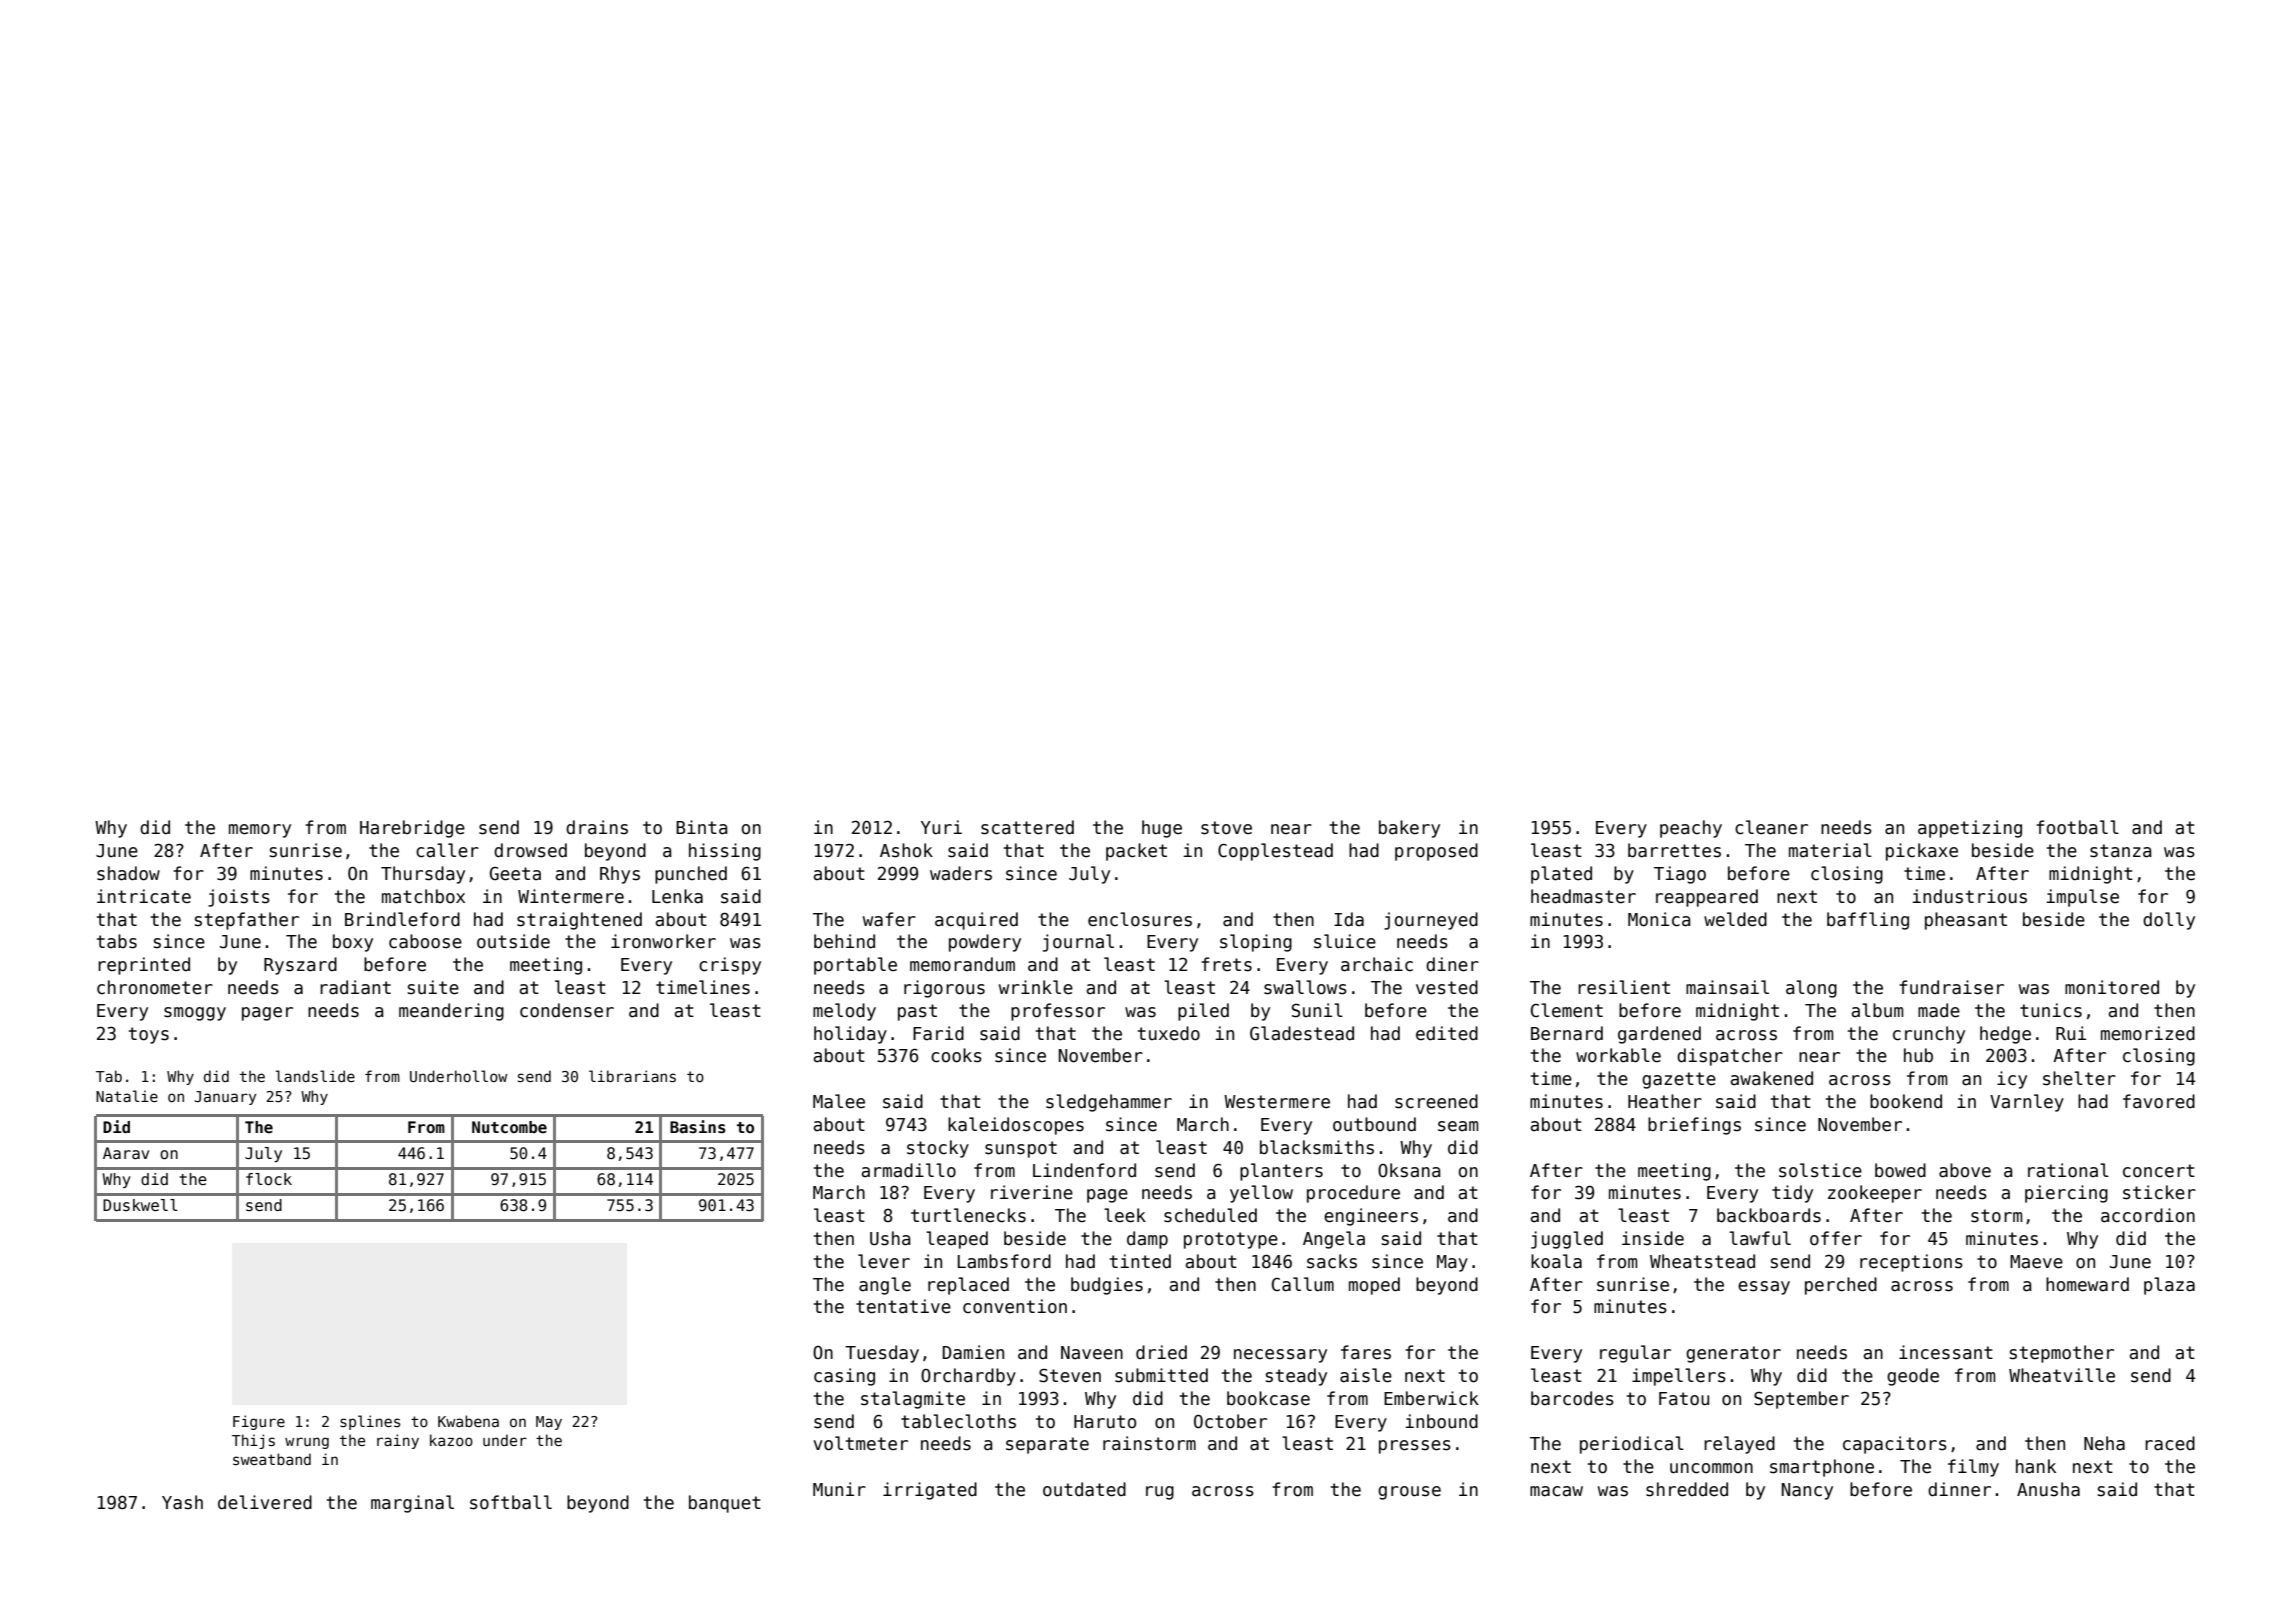 Image resolution: width=2292 pixels, height=1620 pixels. Describe the element at coordinates (1771, 827) in the page. I see `cleaner` at that location.
